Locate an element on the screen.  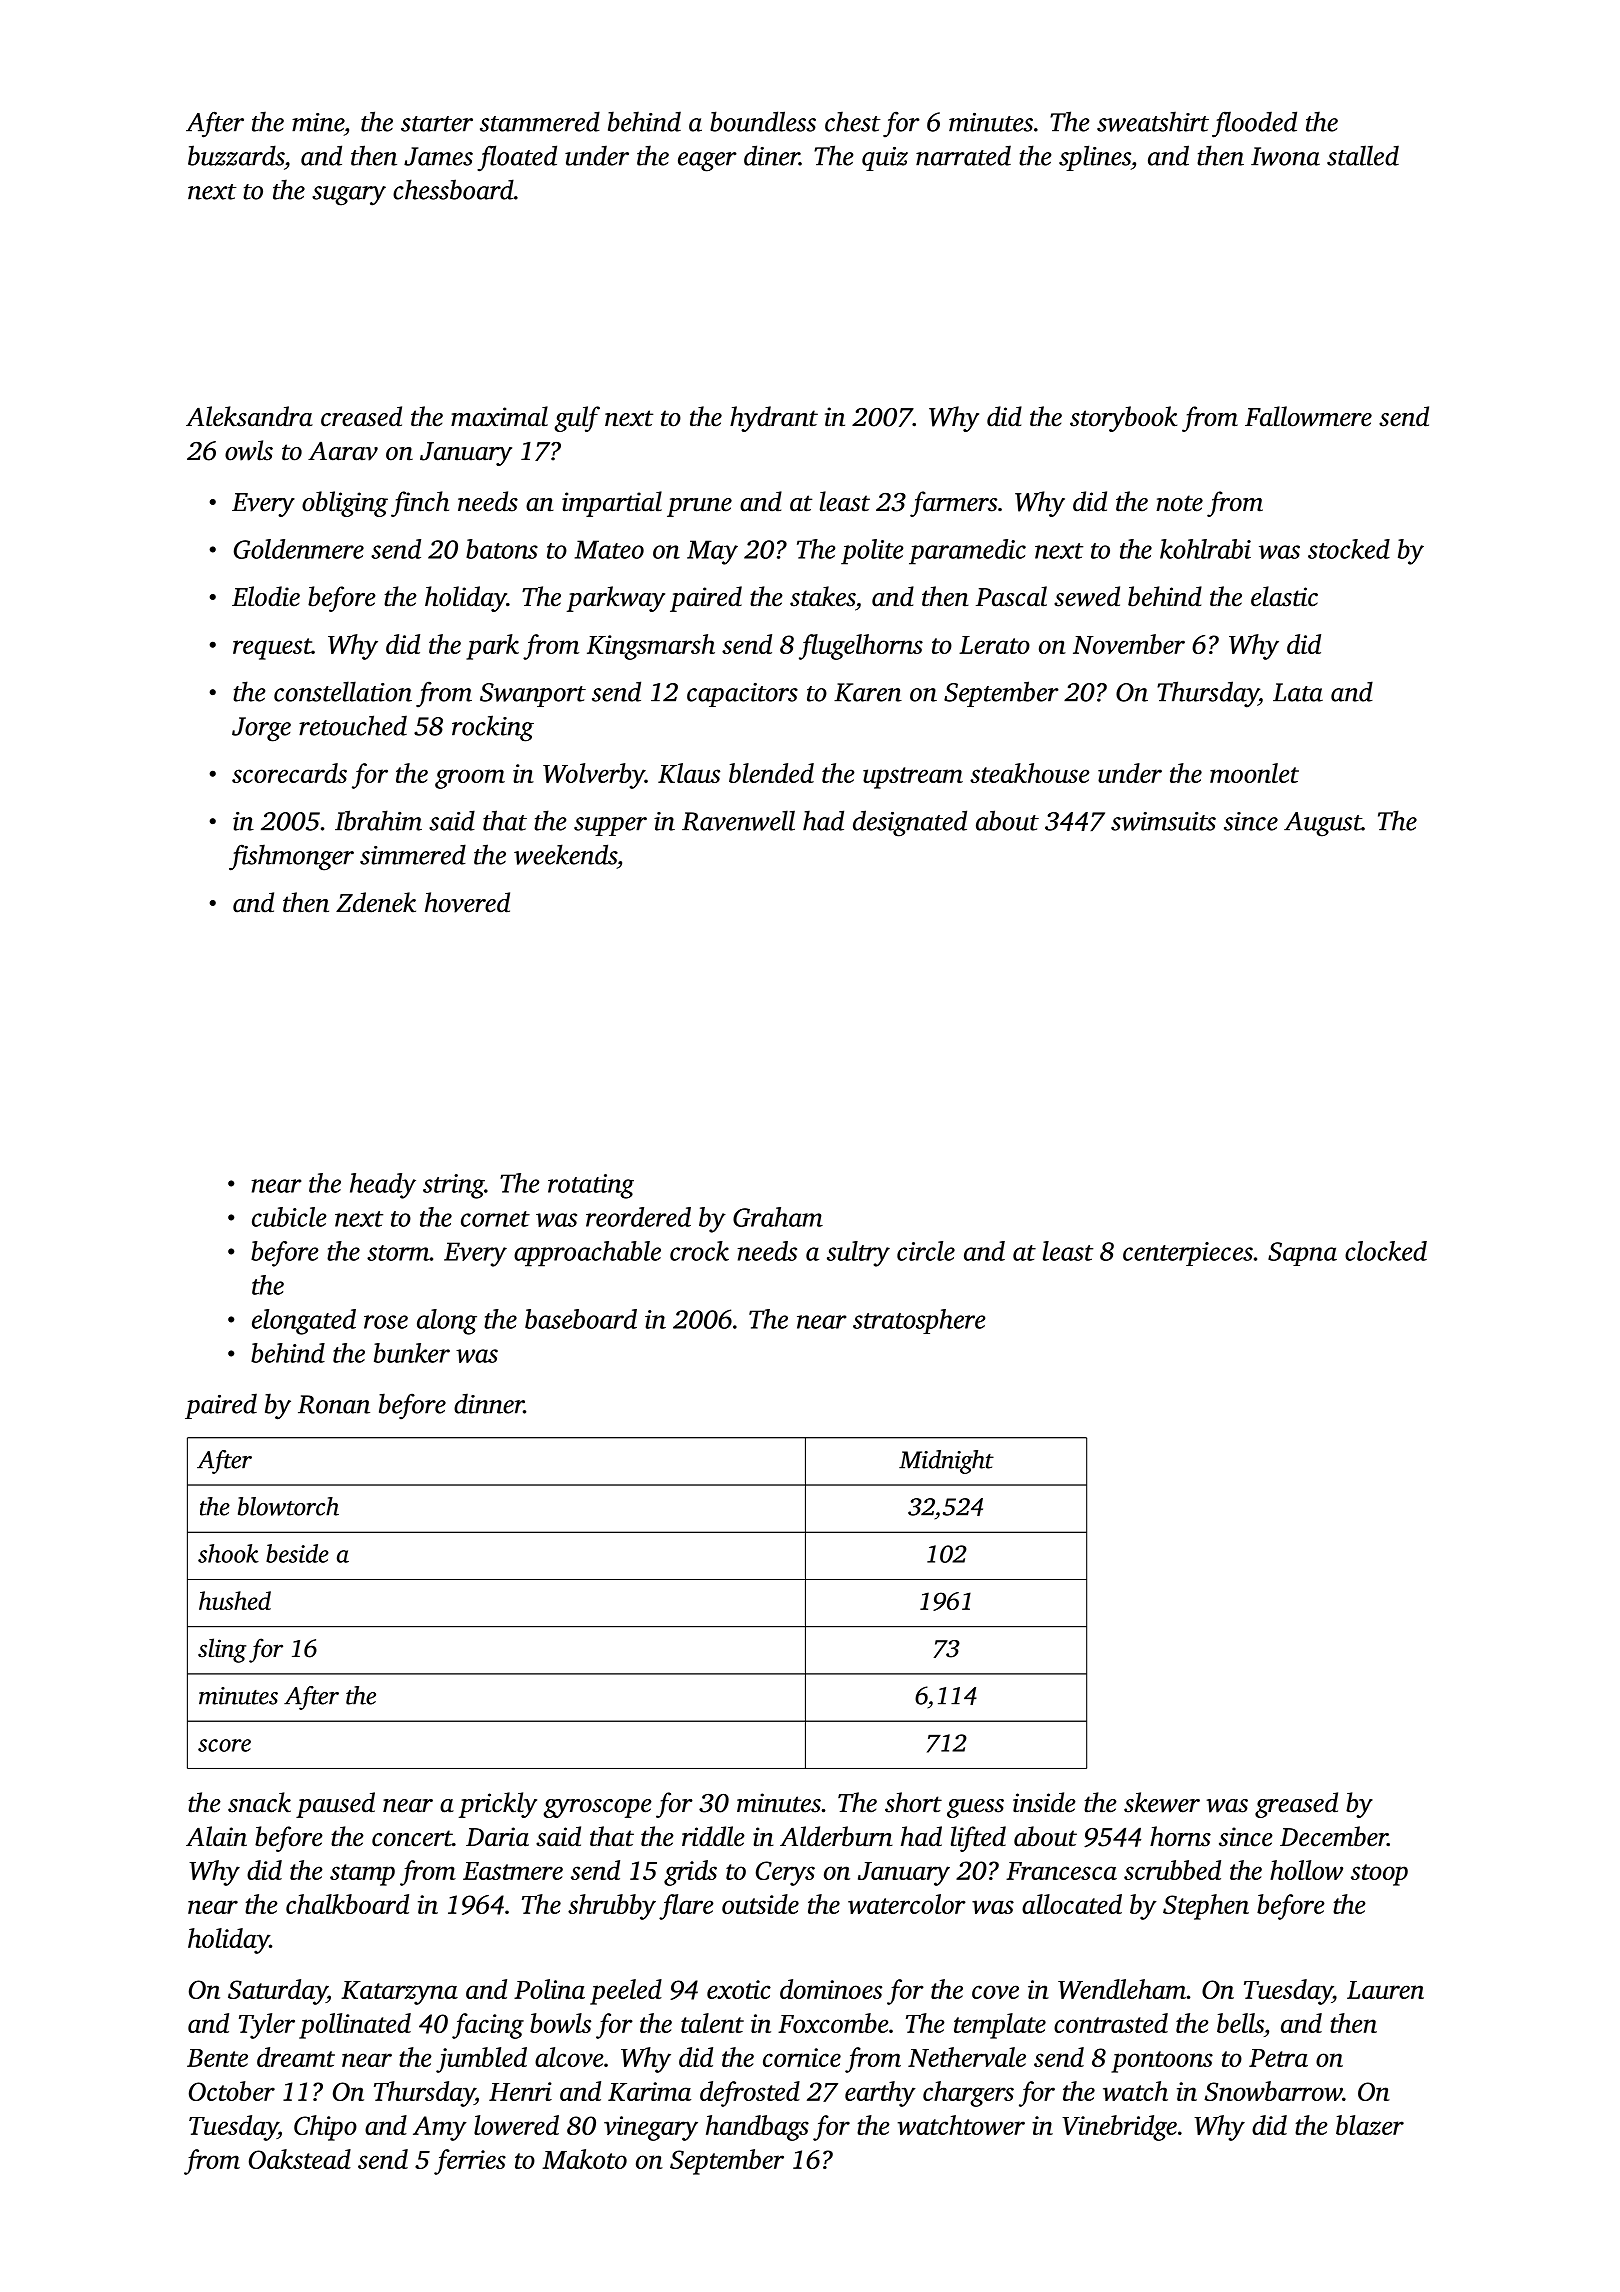
blowtorch is located at coordinates (288, 1506).
